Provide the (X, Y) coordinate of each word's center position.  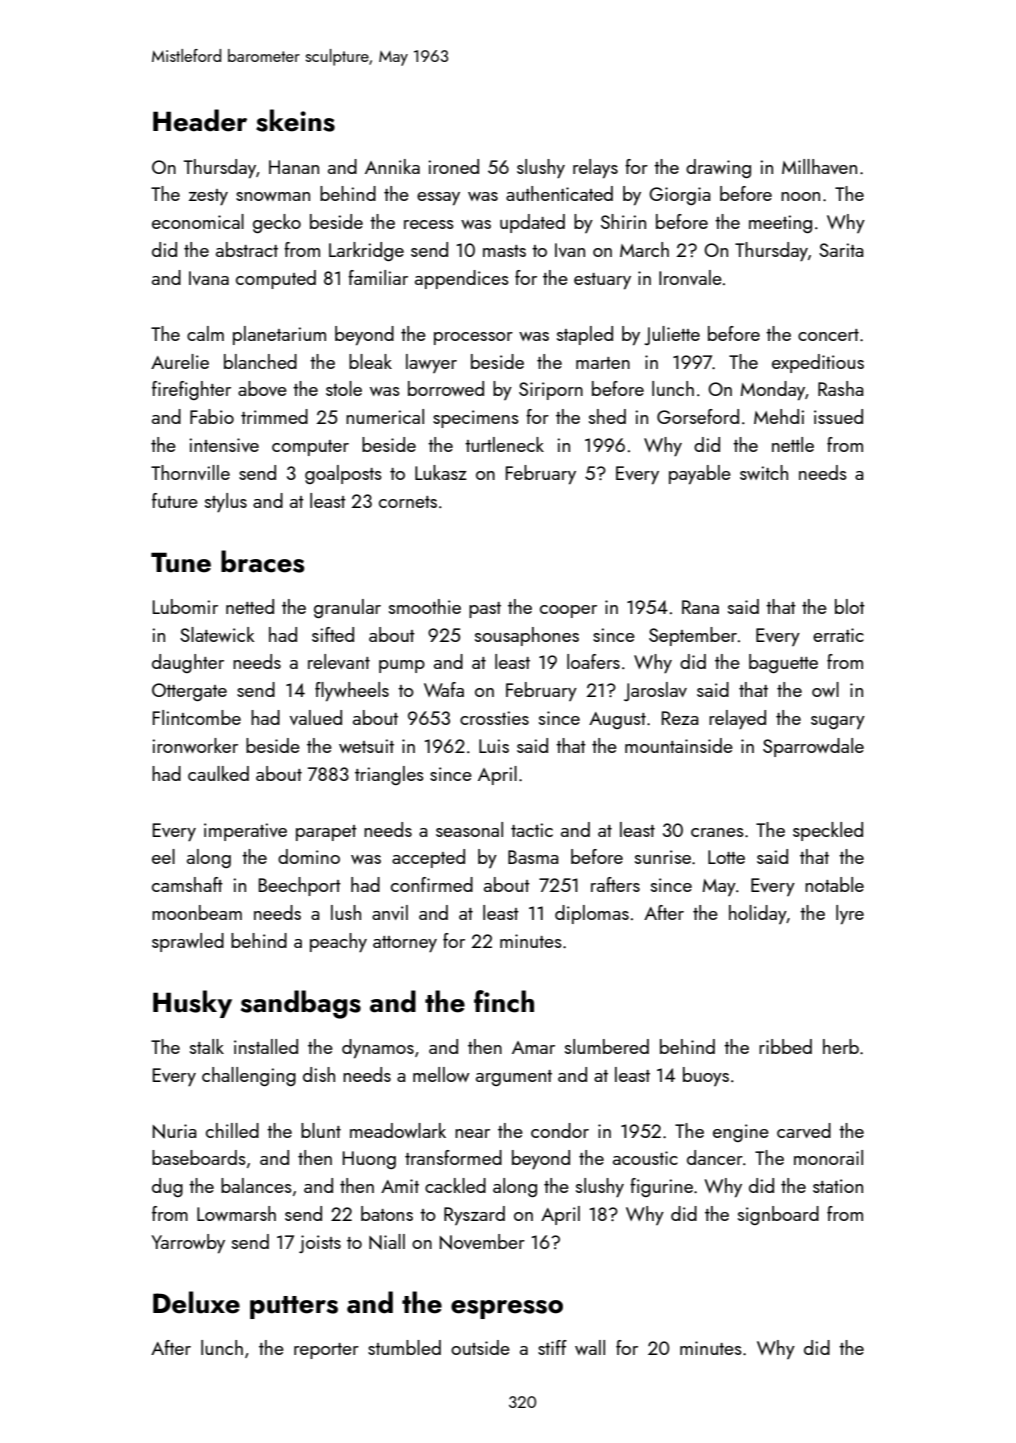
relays (595, 169)
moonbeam (197, 912)
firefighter (191, 390)
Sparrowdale (813, 747)
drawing (718, 168)
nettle (793, 444)
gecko (277, 223)
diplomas (592, 914)
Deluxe (196, 1302)
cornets (408, 502)
